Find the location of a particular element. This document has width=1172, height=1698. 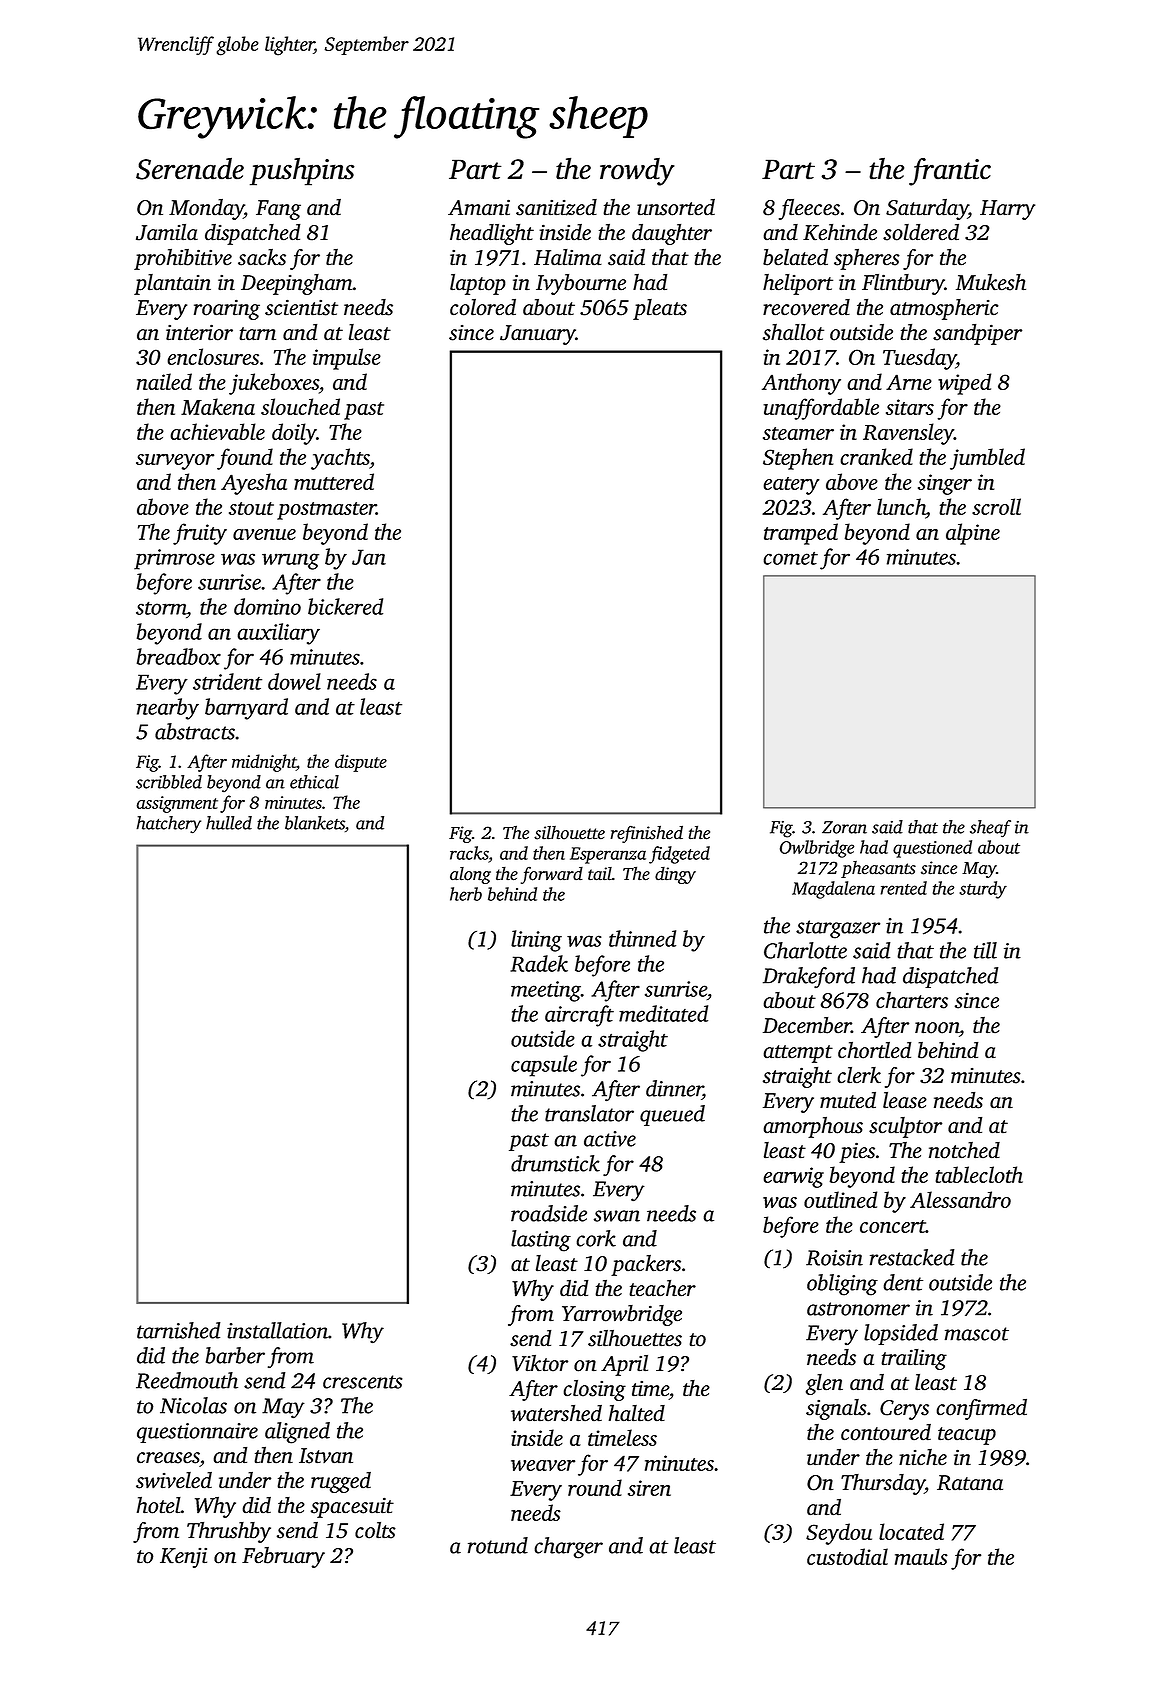

lasting is located at coordinates (541, 1241).
